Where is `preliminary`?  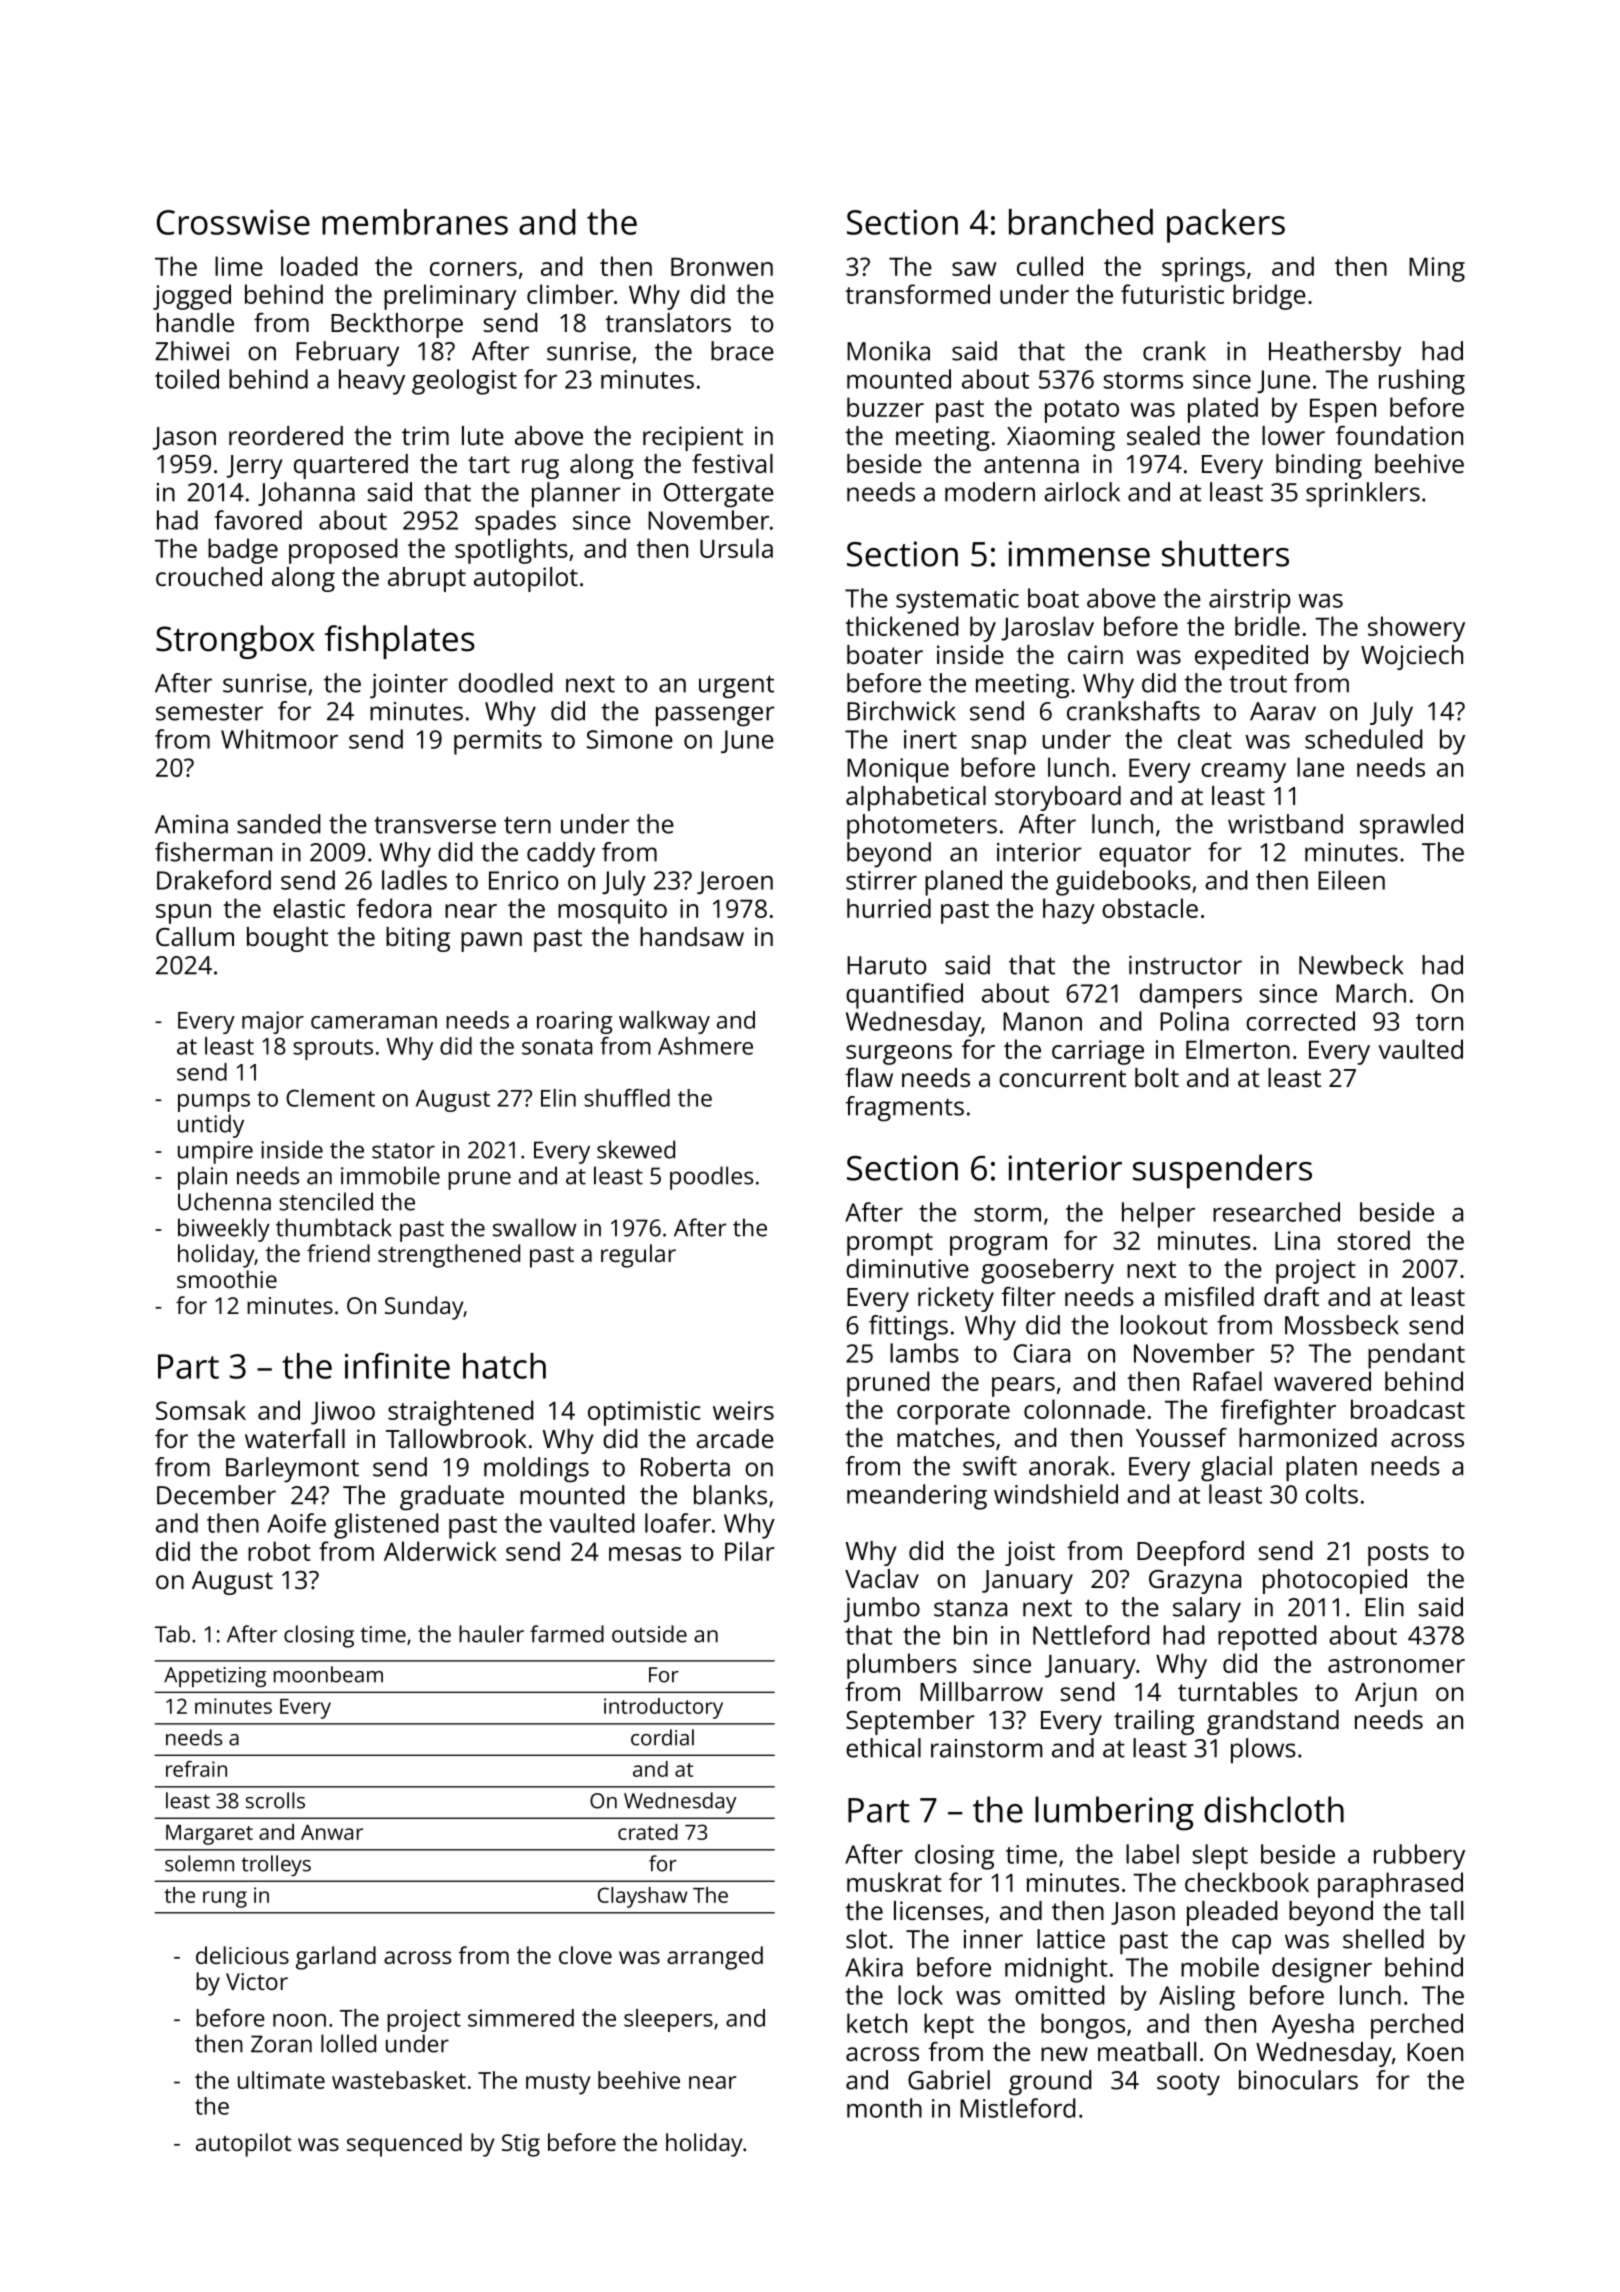
preliminary is located at coordinates (450, 297).
